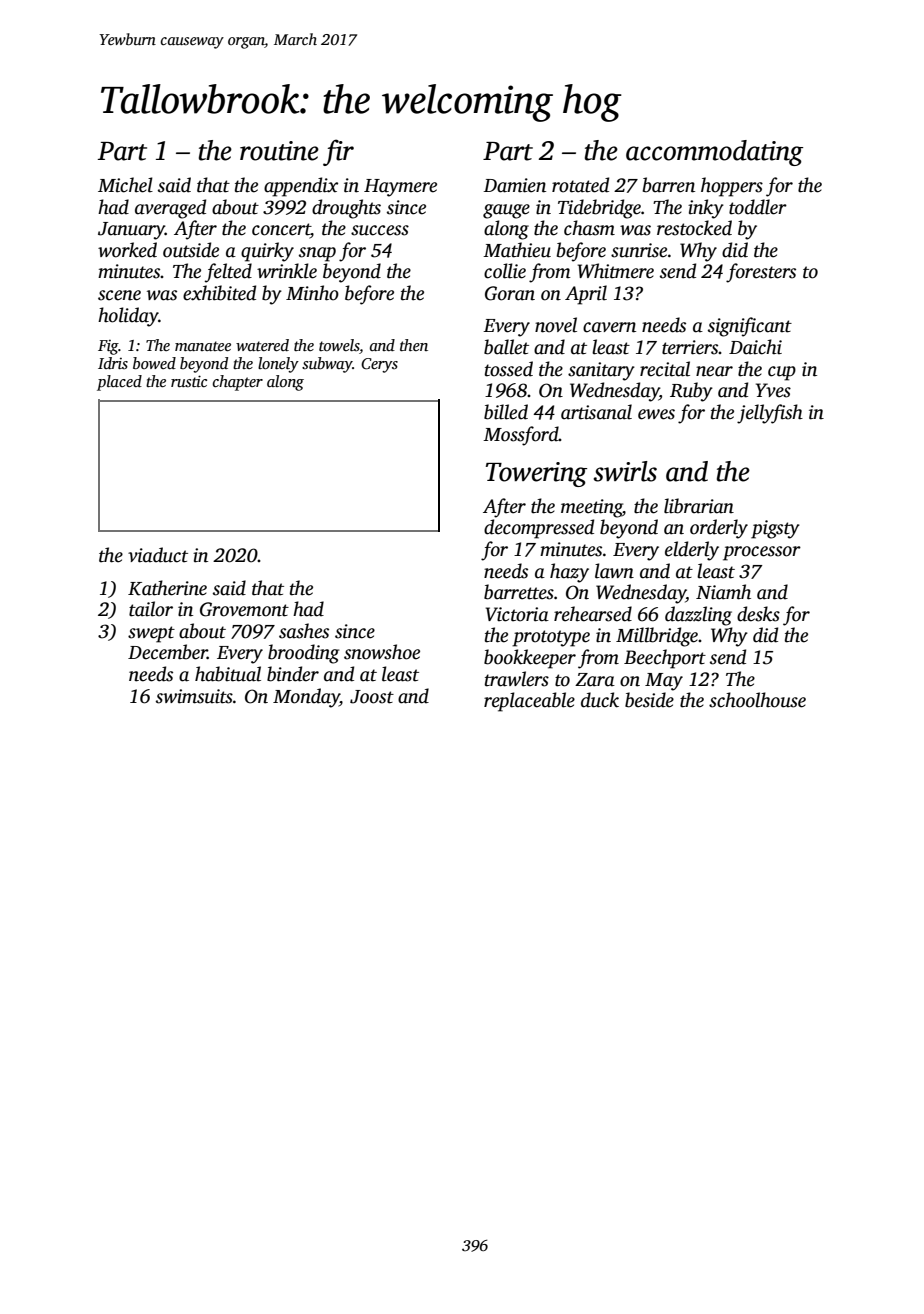  Describe the element at coordinates (761, 273) in the page. I see `foresters` at that location.
